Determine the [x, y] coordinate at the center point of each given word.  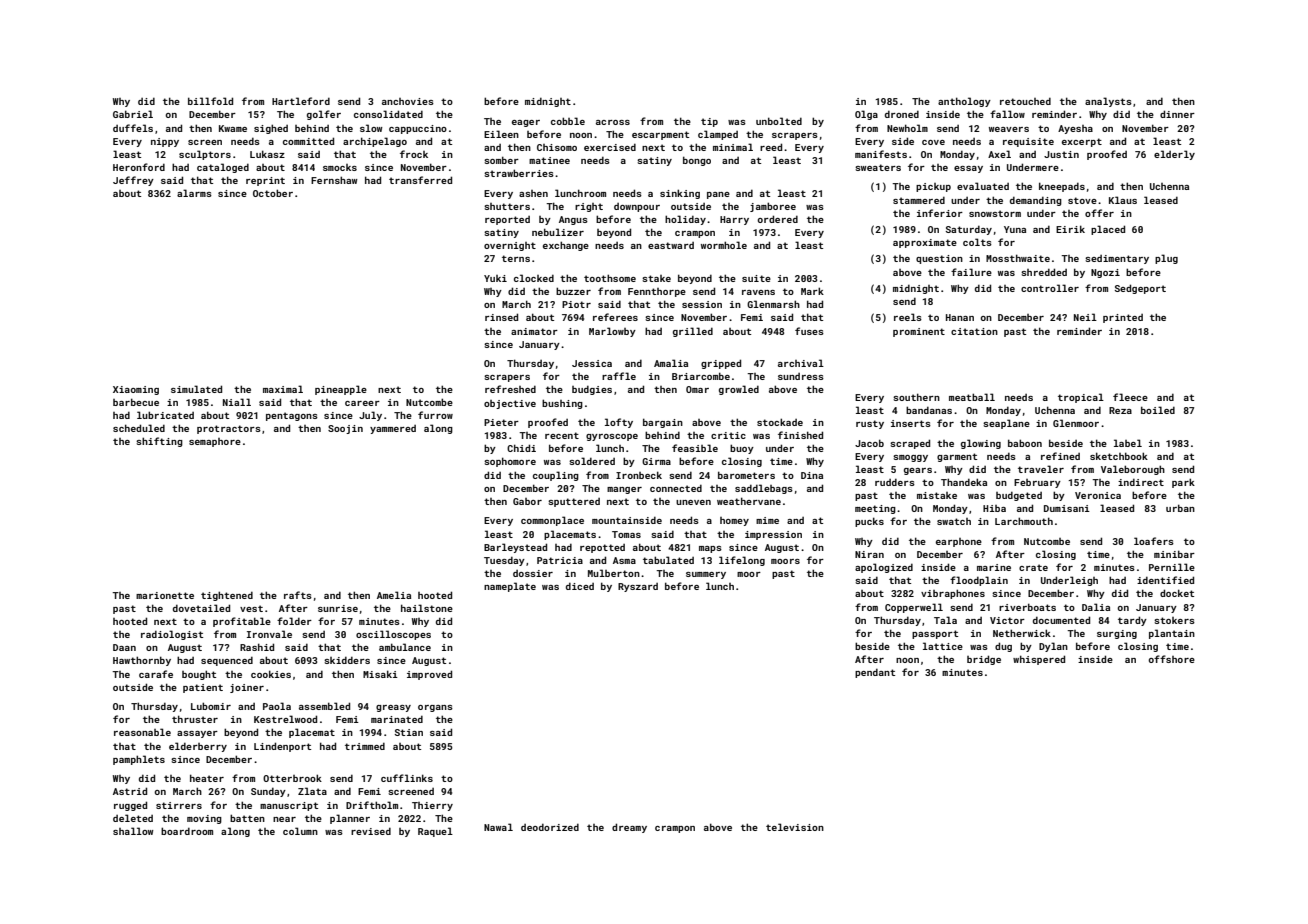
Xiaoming [136, 390]
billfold [210, 101]
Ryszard [638, 587]
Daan [124, 647]
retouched [1025, 101]
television [795, 827]
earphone [959, 542]
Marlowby [612, 332]
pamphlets [139, 760]
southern [916, 397]
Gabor [527, 501]
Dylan [1053, 647]
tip [709, 122]
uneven [693, 502]
